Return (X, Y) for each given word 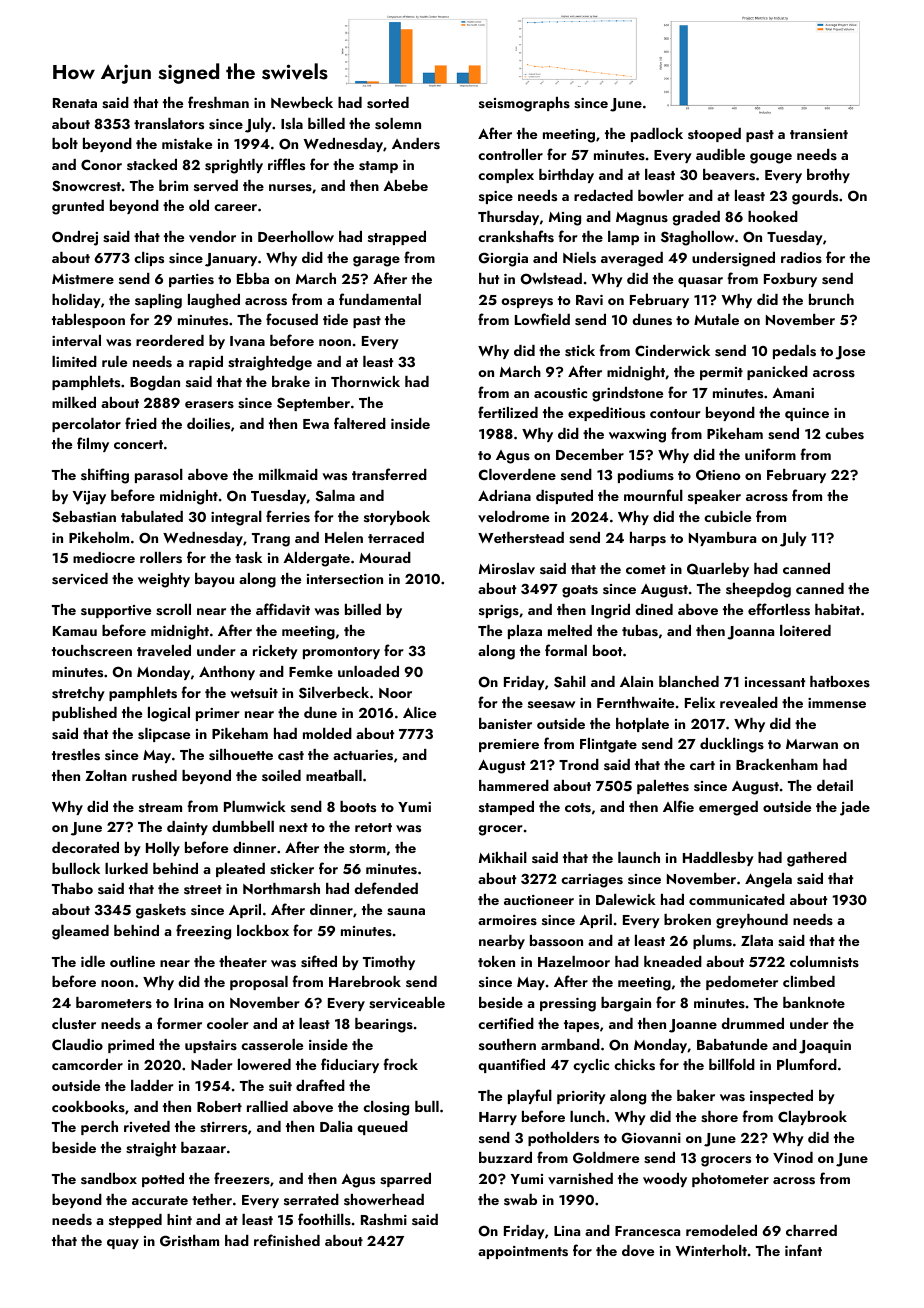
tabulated (152, 516)
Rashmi (384, 1220)
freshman (218, 102)
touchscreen (92, 650)
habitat (837, 609)
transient (819, 134)
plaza (525, 632)
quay (123, 1244)
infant (803, 1250)
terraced (396, 537)
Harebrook (365, 981)
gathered (817, 859)
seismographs (524, 104)
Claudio (77, 1044)
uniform (770, 454)
